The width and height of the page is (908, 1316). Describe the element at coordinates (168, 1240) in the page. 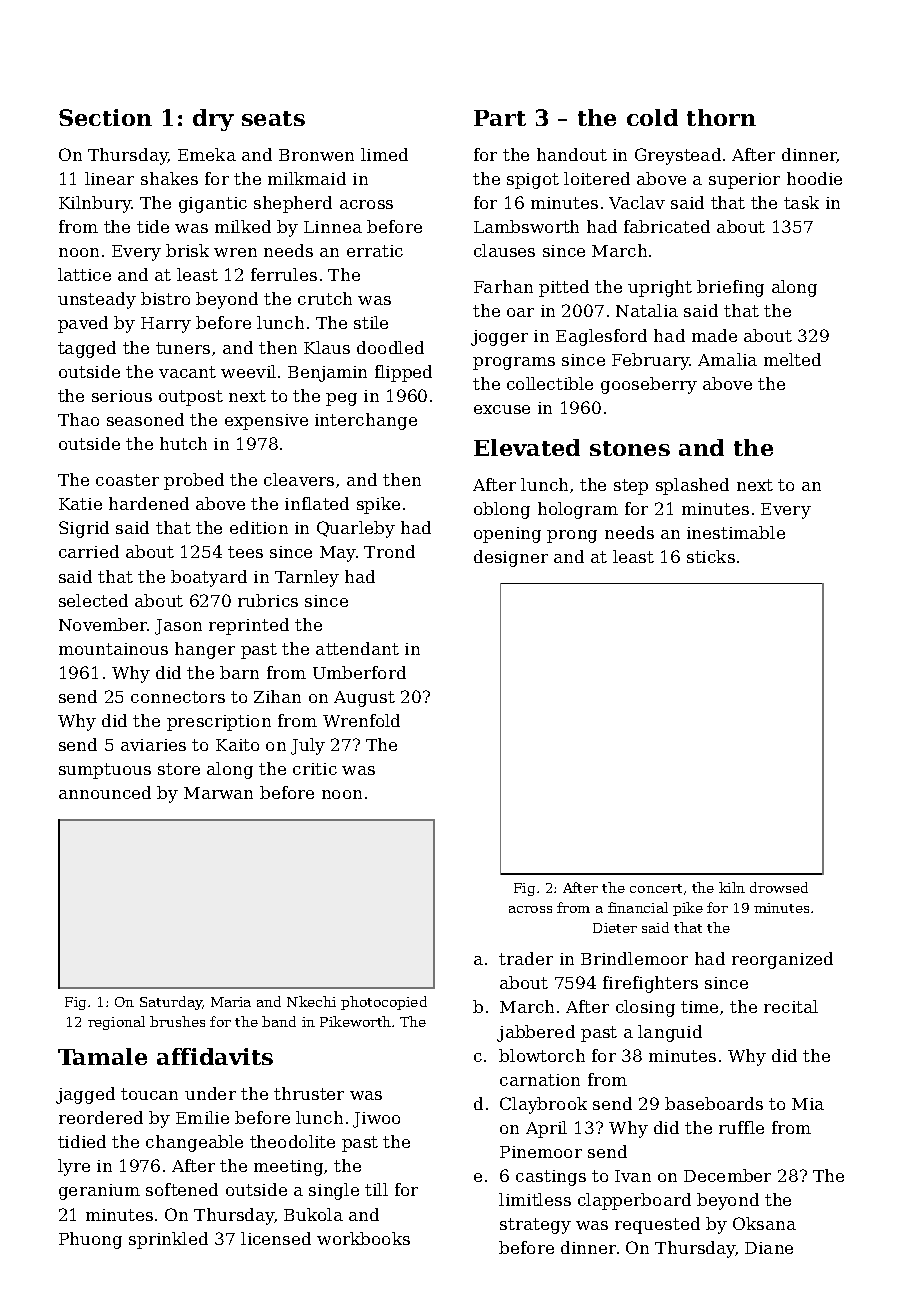

I see `sprinkled` at that location.
